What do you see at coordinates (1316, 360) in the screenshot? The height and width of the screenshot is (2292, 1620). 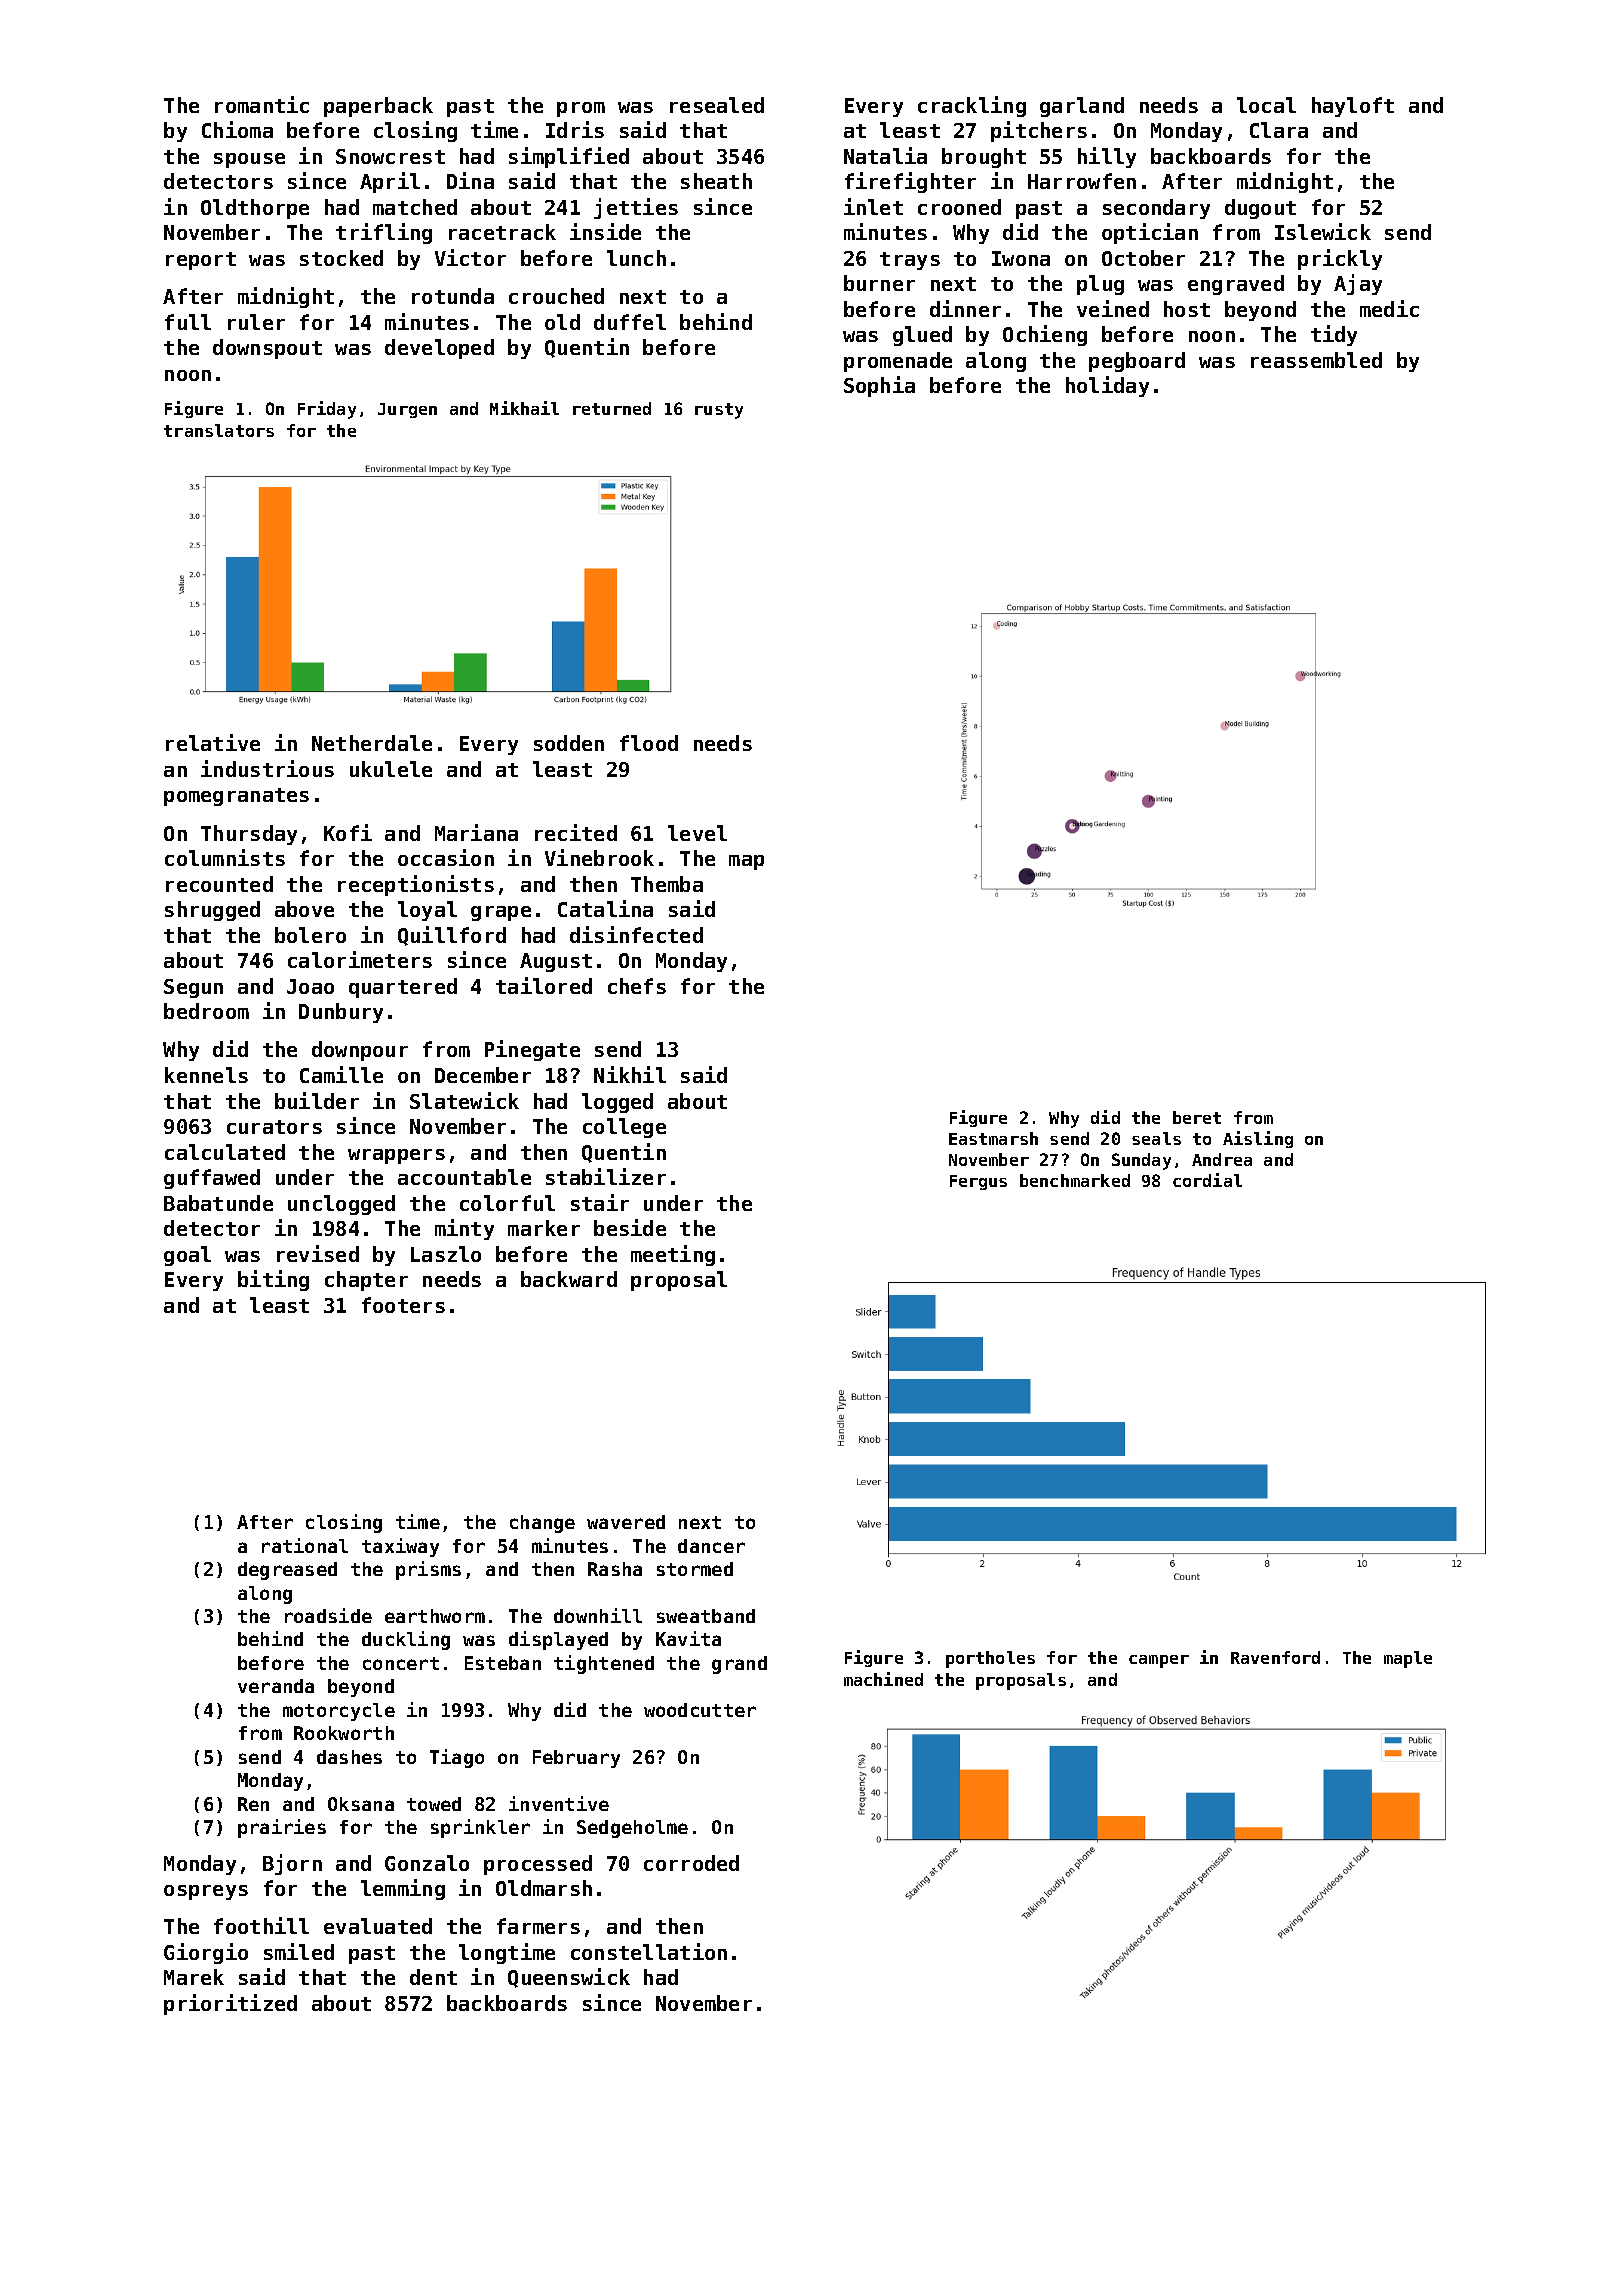 I see `reassembled` at bounding box center [1316, 360].
